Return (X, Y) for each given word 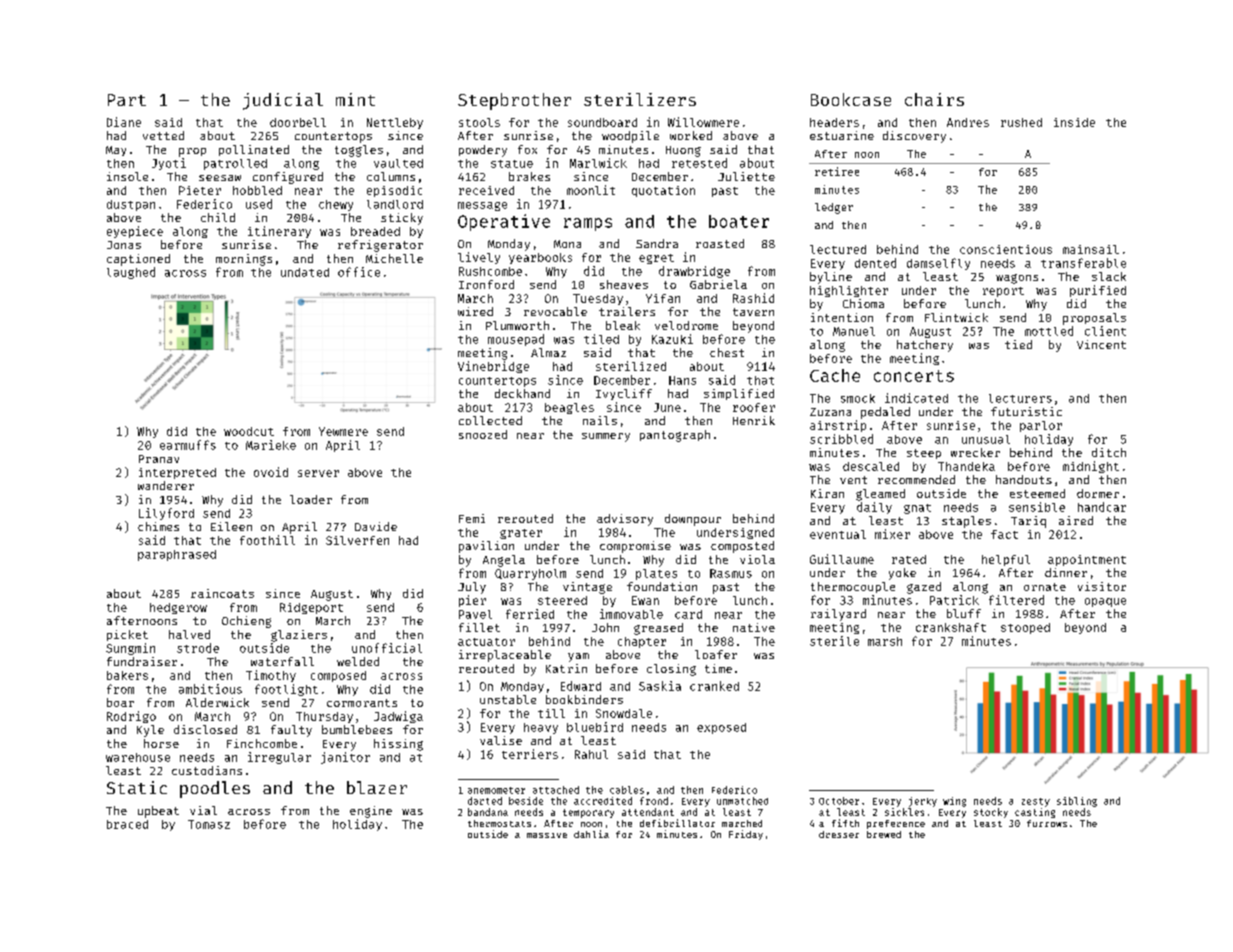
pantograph (675, 436)
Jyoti (169, 164)
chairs (934, 99)
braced (127, 824)
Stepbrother (514, 101)
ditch (1109, 452)
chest (727, 352)
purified (1098, 291)
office (359, 272)
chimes (158, 526)
